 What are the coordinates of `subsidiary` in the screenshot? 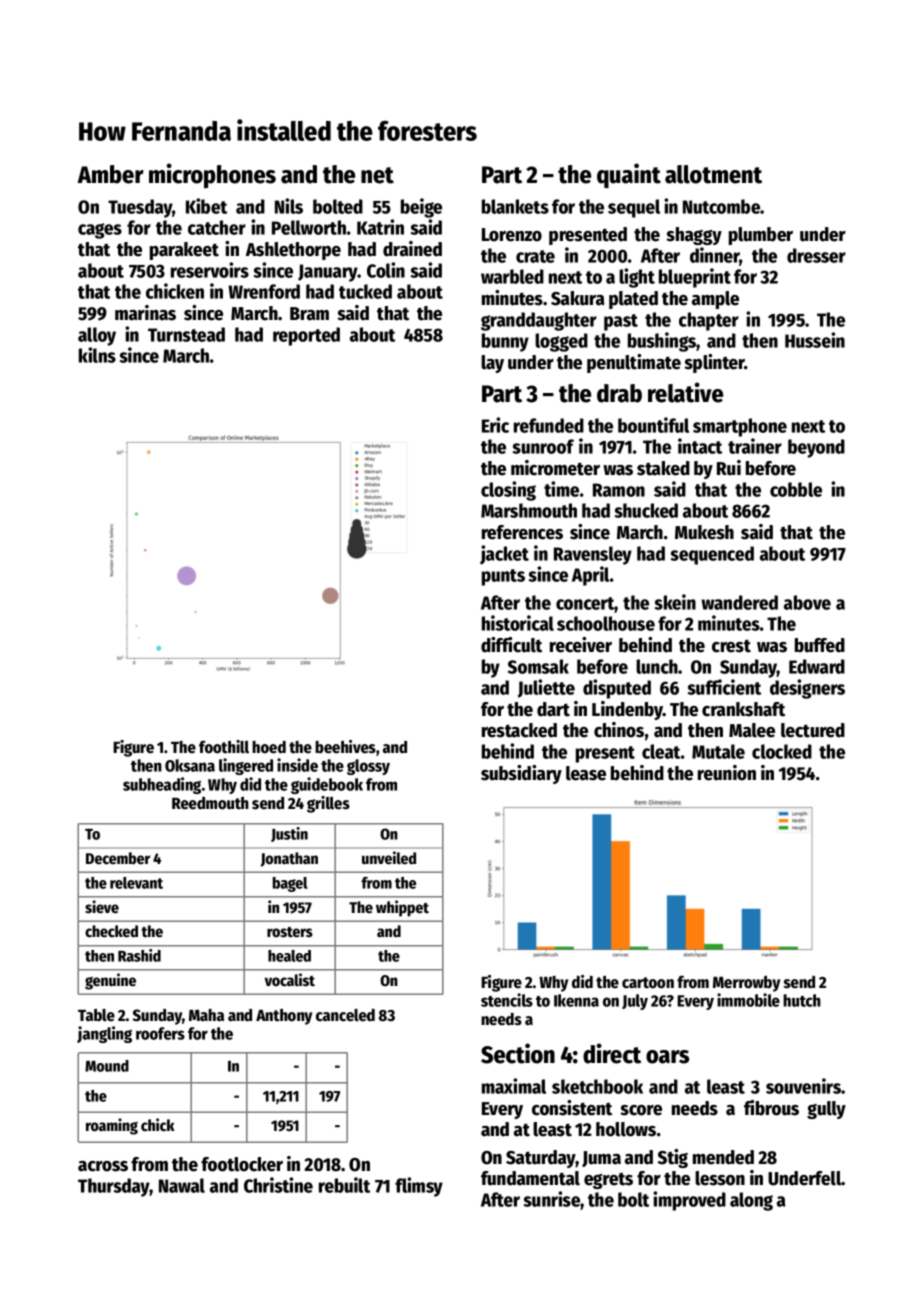 It's located at (521, 774).
